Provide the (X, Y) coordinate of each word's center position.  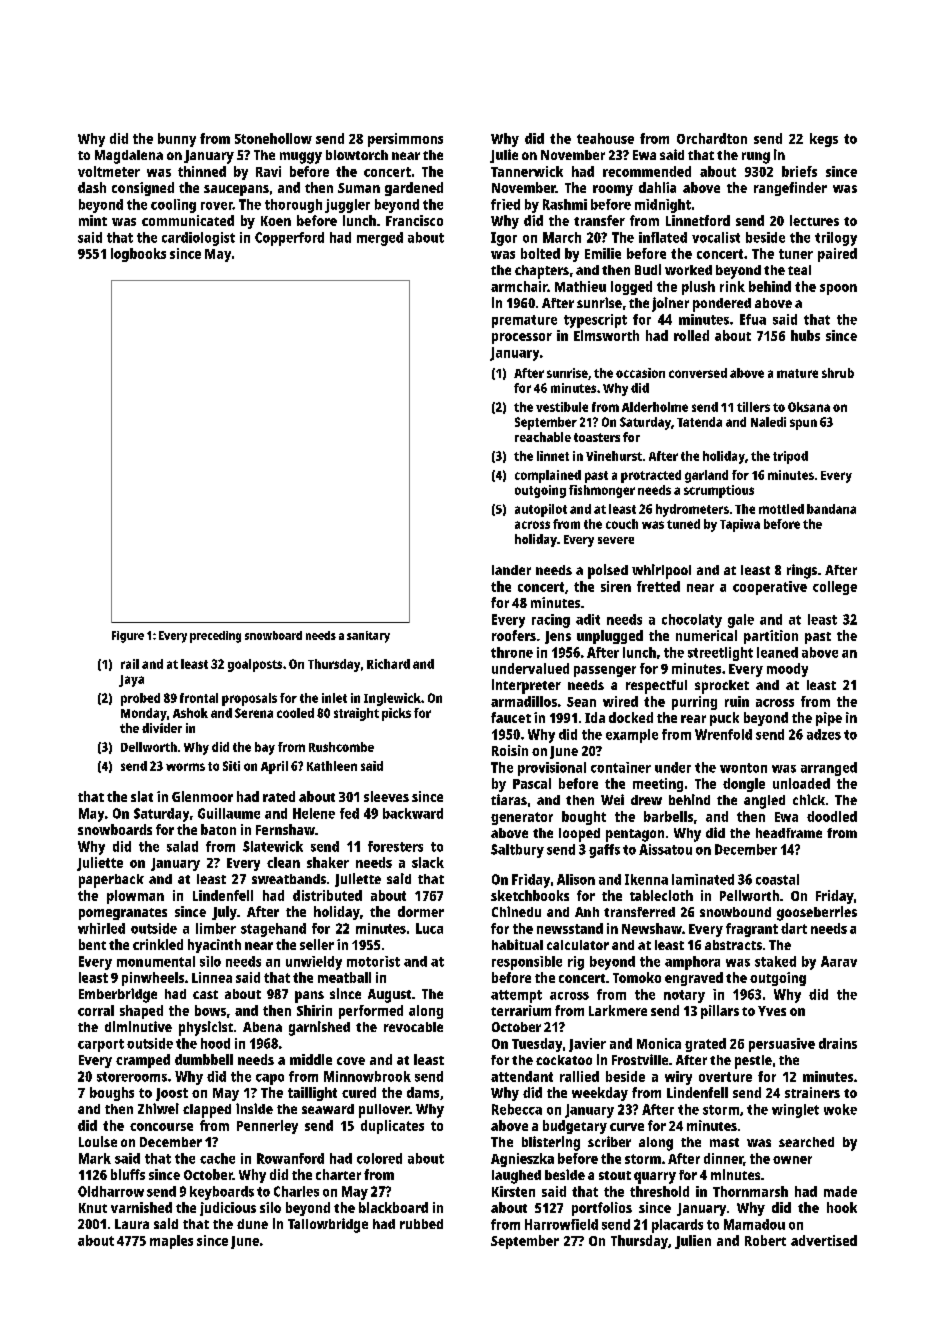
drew (646, 800)
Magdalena (129, 157)
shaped (141, 1012)
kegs (824, 140)
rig (576, 963)
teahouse (605, 138)
